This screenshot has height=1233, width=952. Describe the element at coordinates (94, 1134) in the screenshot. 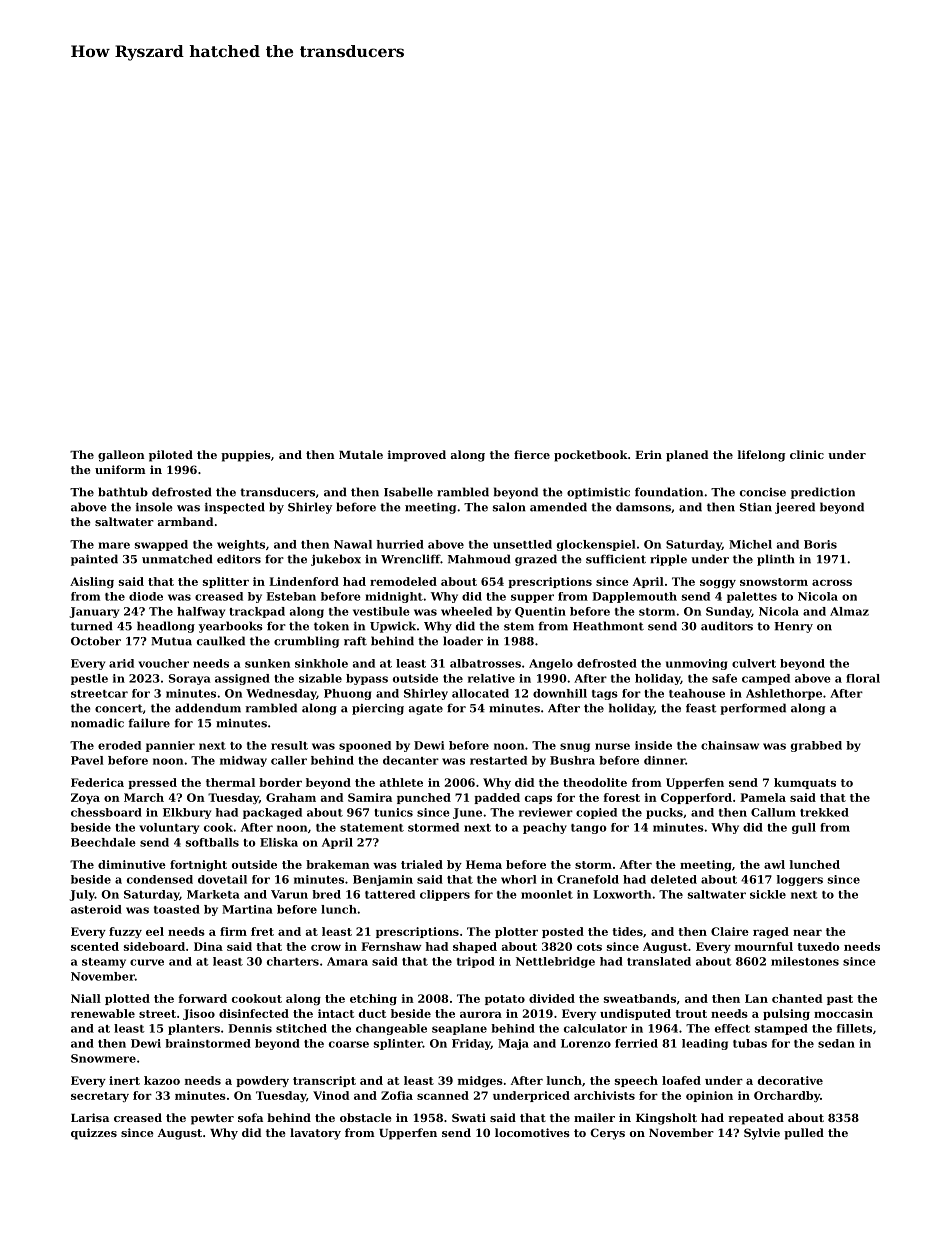

I see `quizzes` at that location.
